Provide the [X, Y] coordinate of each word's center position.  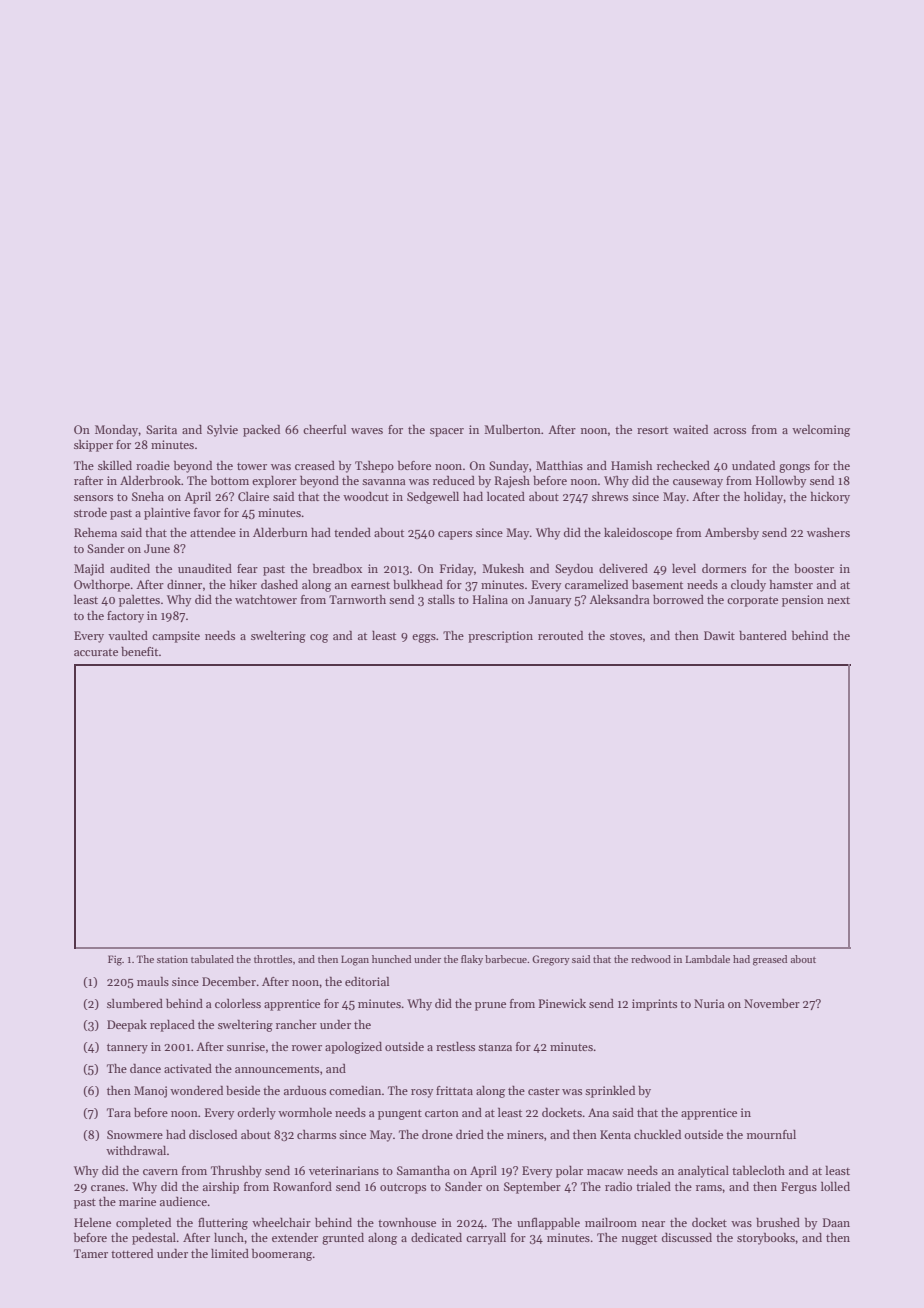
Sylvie [222, 430]
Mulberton [512, 429]
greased [770, 960]
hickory [830, 497]
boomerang [282, 1254]
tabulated [212, 959]
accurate [96, 652]
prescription [500, 637]
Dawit [719, 635]
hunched [391, 959]
